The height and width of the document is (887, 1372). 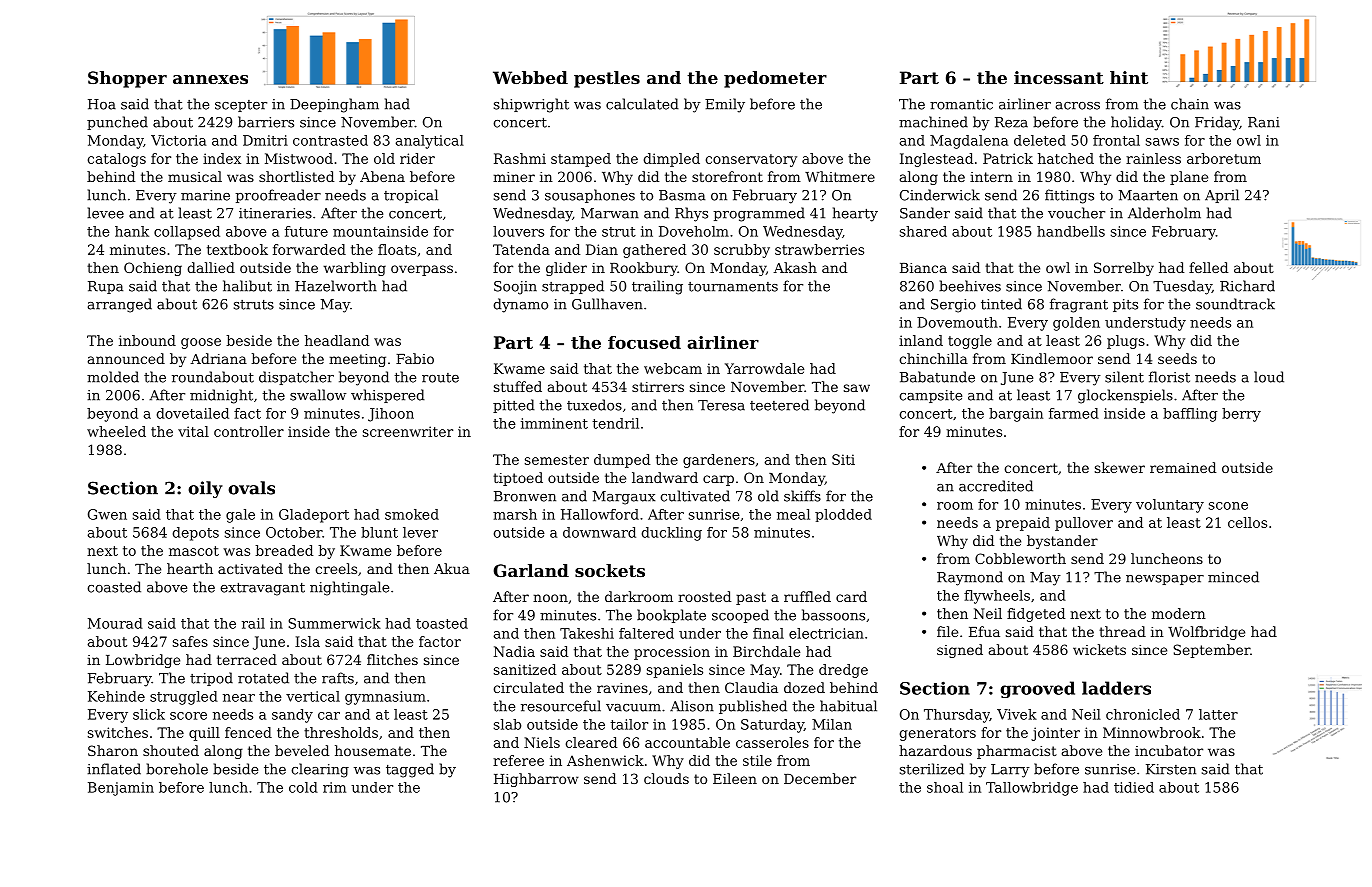 What do you see at coordinates (654, 251) in the document?
I see `gathered` at bounding box center [654, 251].
